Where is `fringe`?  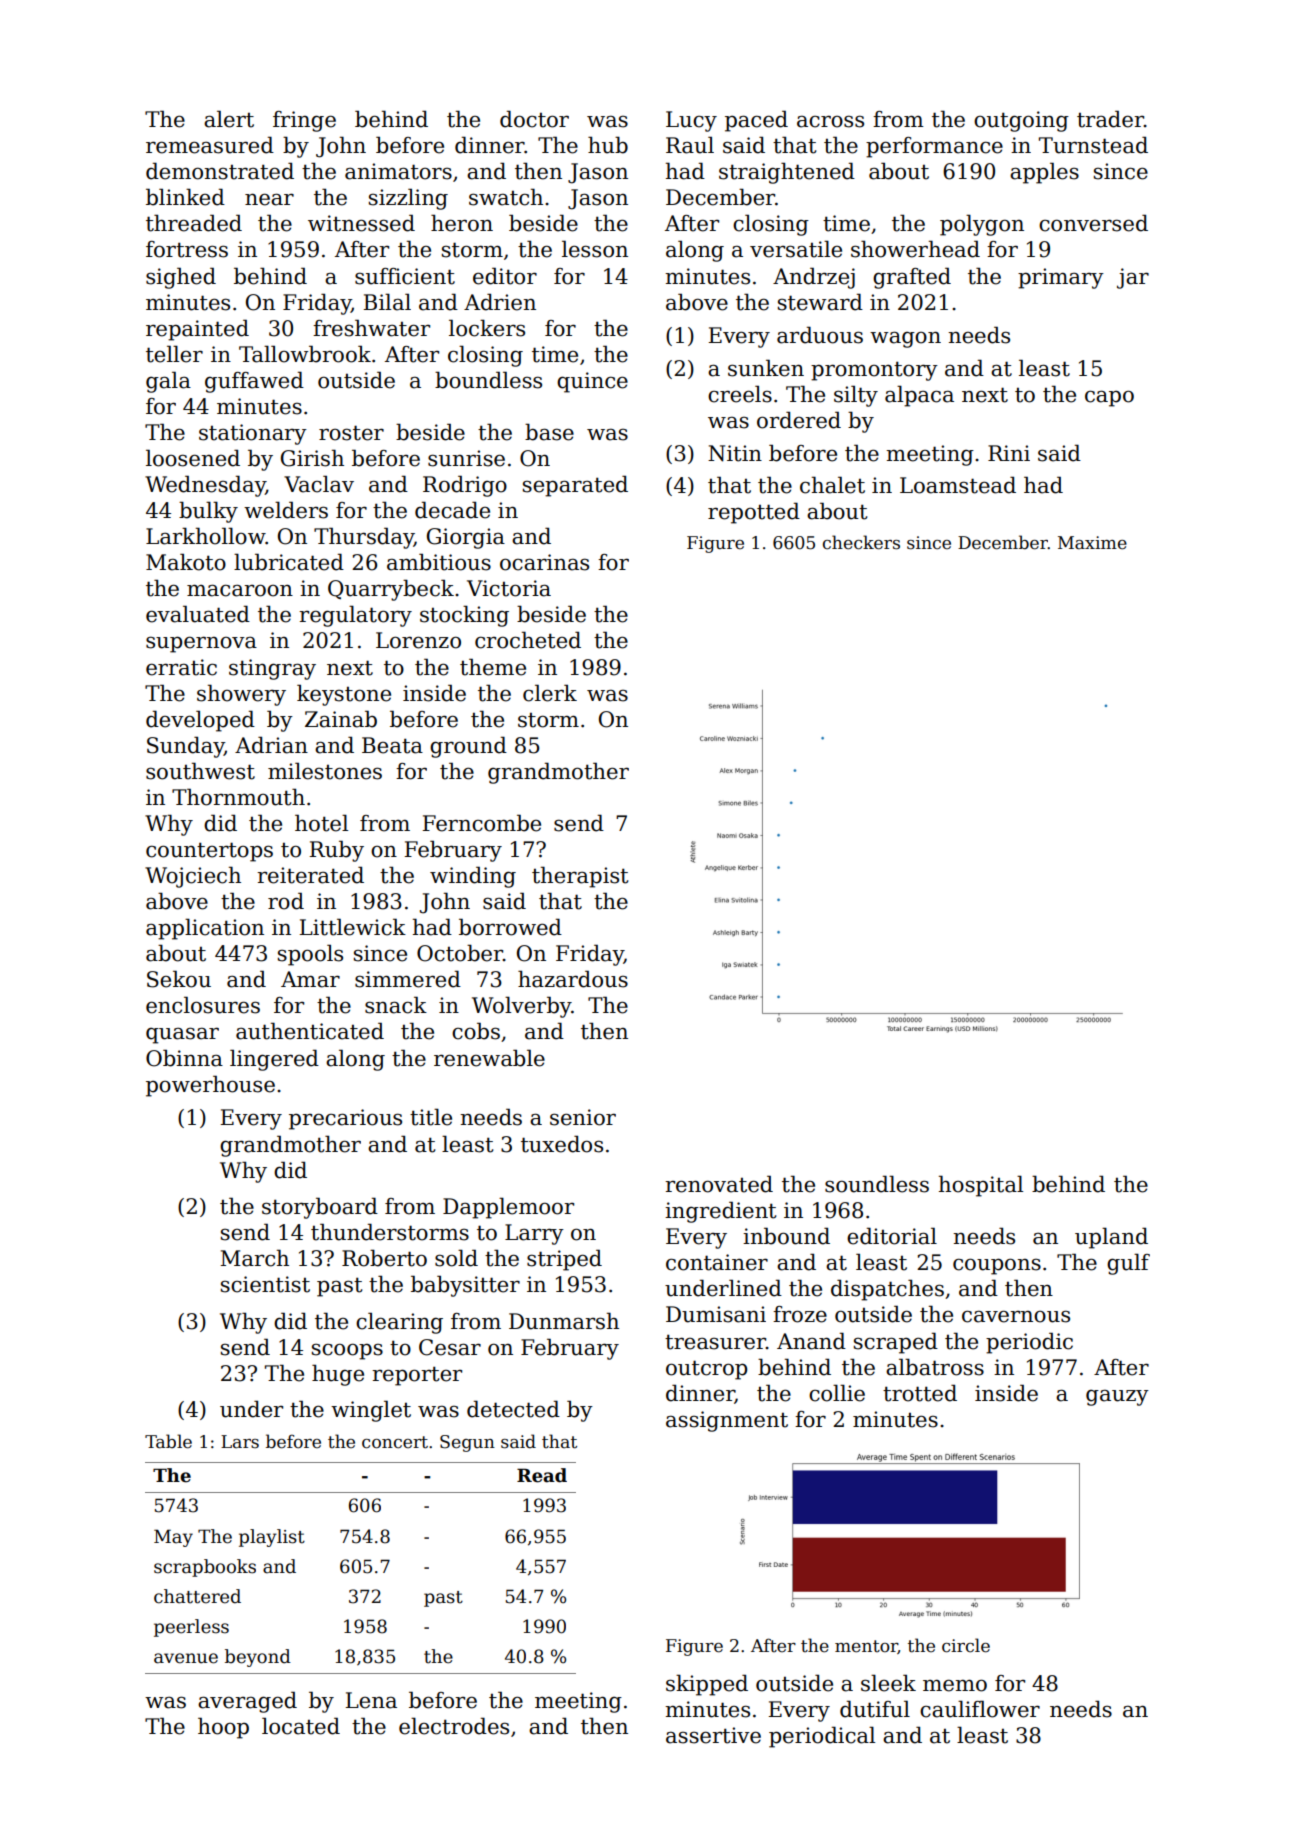 fringe is located at coordinates (304, 121).
